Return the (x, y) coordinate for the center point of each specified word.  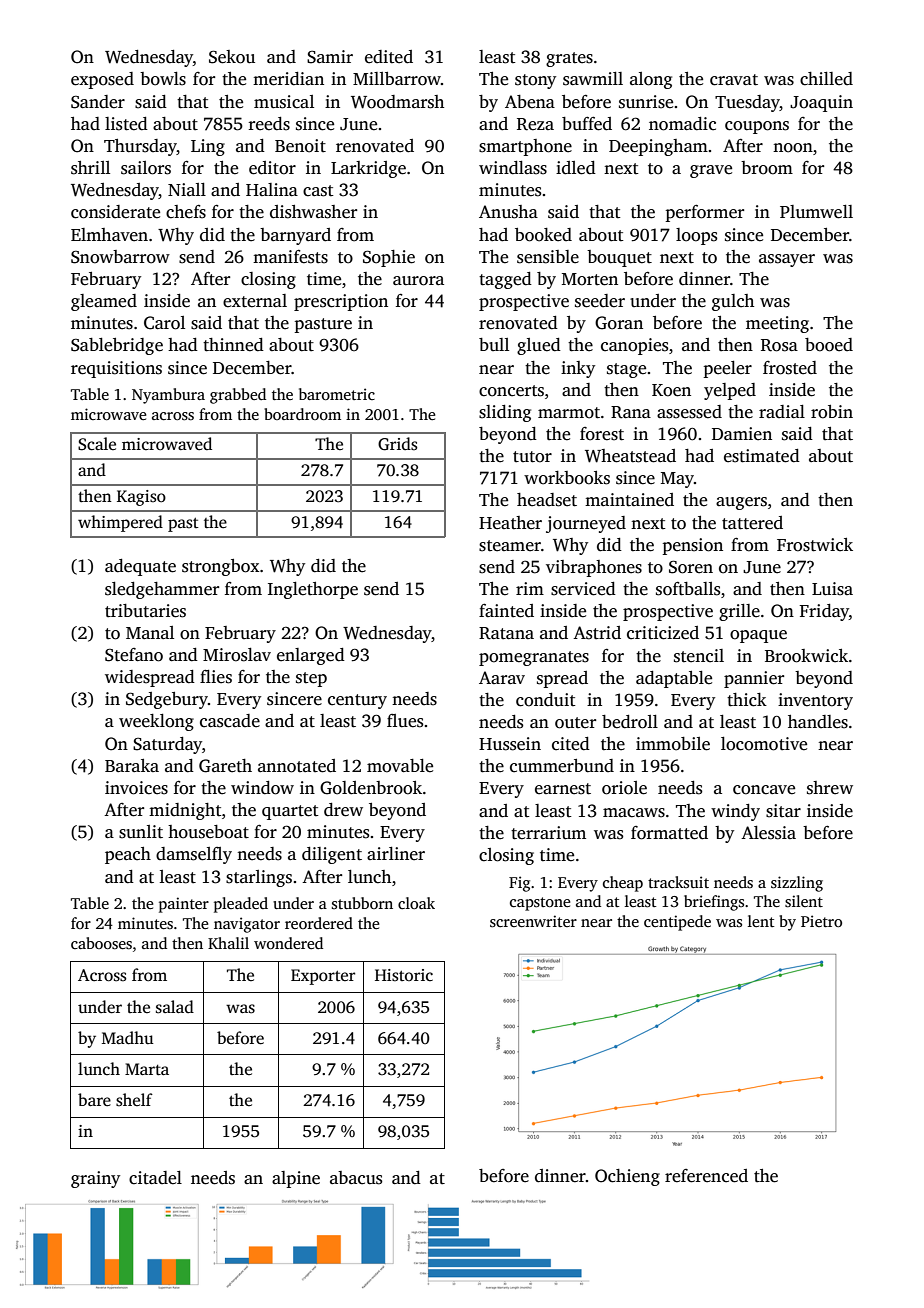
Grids (397, 444)
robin (832, 412)
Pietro (821, 921)
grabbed (238, 396)
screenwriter (533, 921)
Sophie (389, 258)
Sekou (232, 57)
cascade (230, 721)
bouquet (619, 258)
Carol (164, 323)
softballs (688, 589)
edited (389, 57)
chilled (826, 79)
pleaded (241, 905)
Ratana (506, 633)
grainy (95, 1179)
